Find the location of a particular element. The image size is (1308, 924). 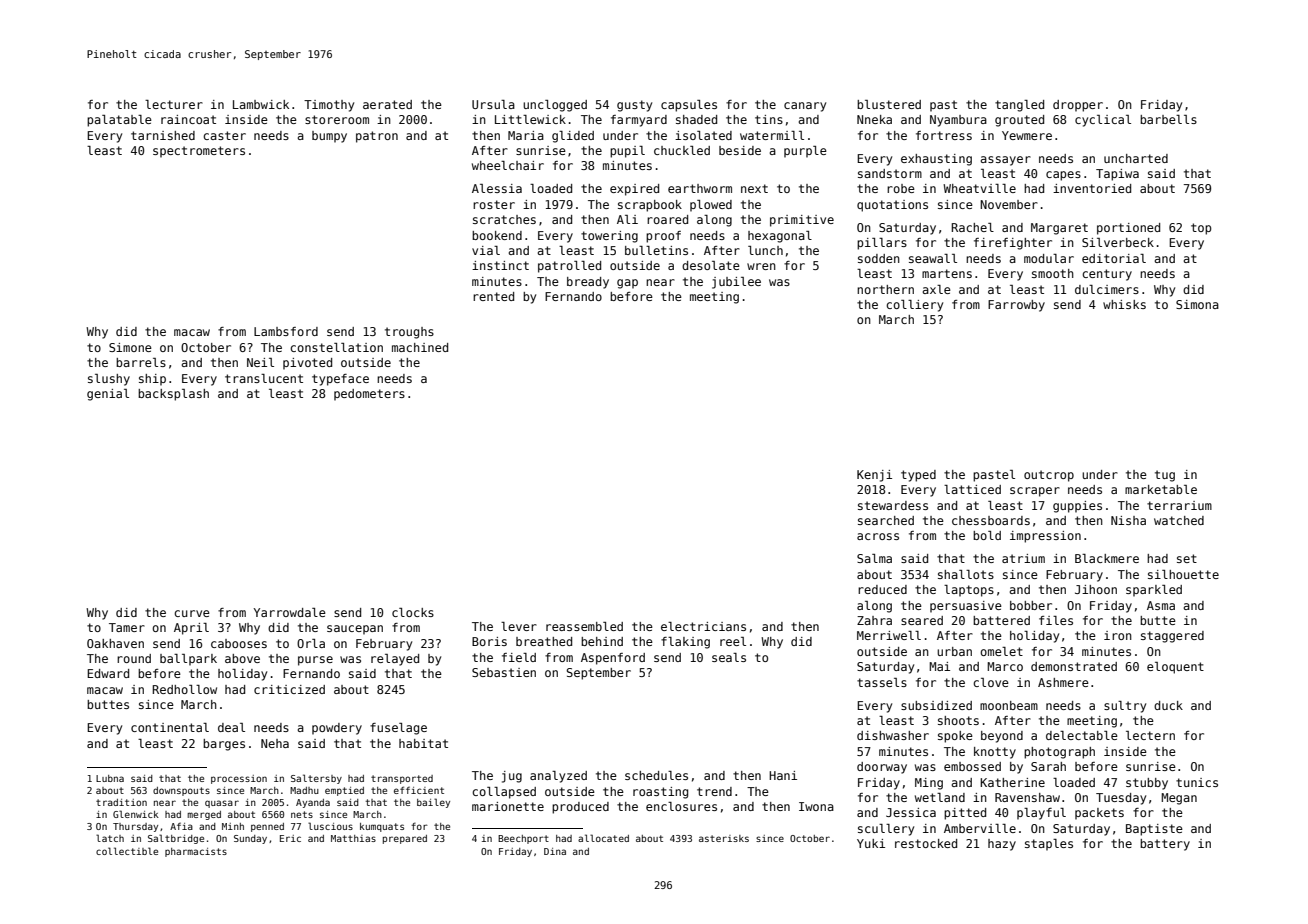

translucent is located at coordinates (264, 378).
